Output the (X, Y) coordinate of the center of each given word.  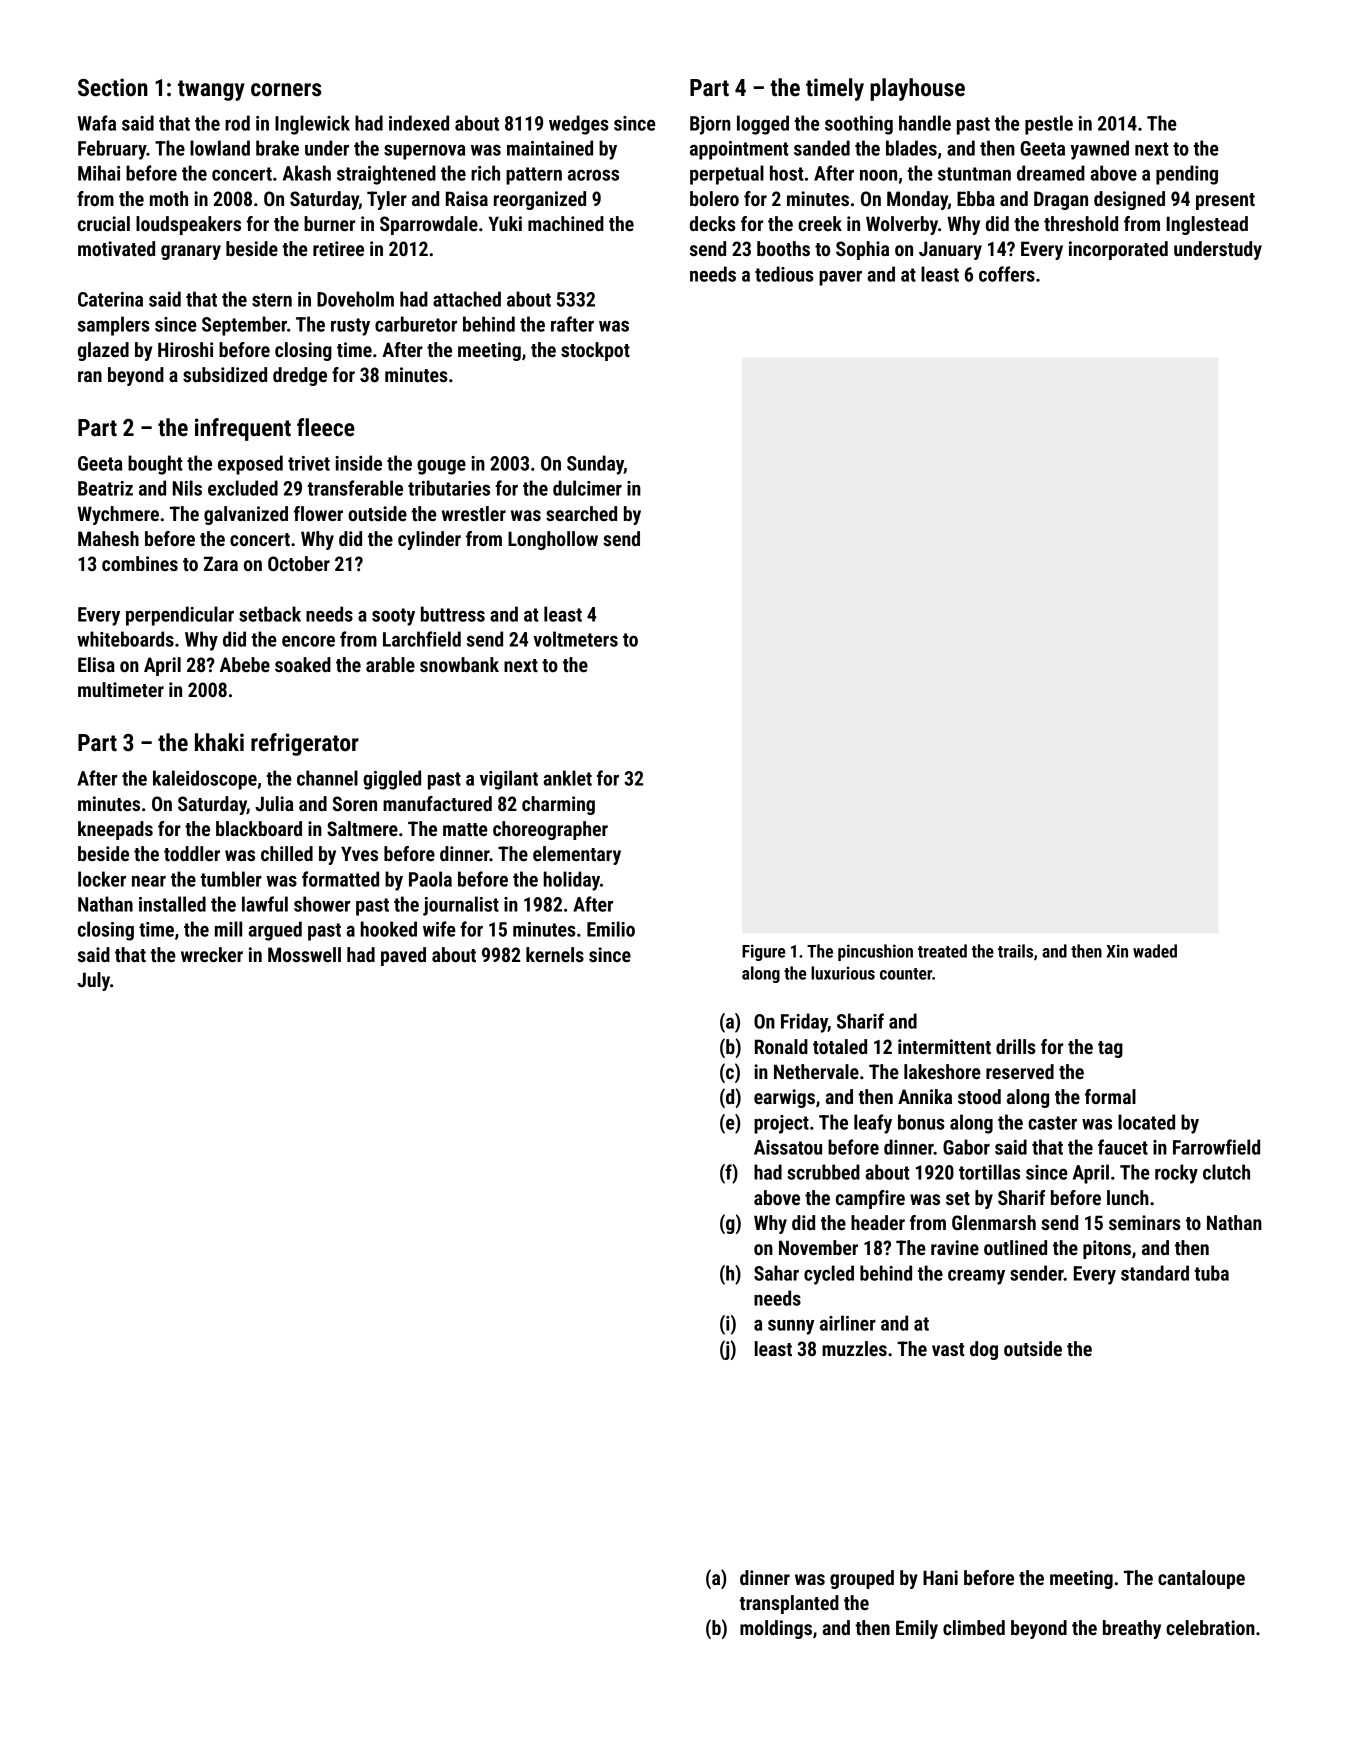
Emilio (611, 929)
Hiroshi (185, 349)
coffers (1007, 274)
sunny (791, 1327)
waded (1155, 951)
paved (403, 956)
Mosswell (304, 954)
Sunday (595, 465)
